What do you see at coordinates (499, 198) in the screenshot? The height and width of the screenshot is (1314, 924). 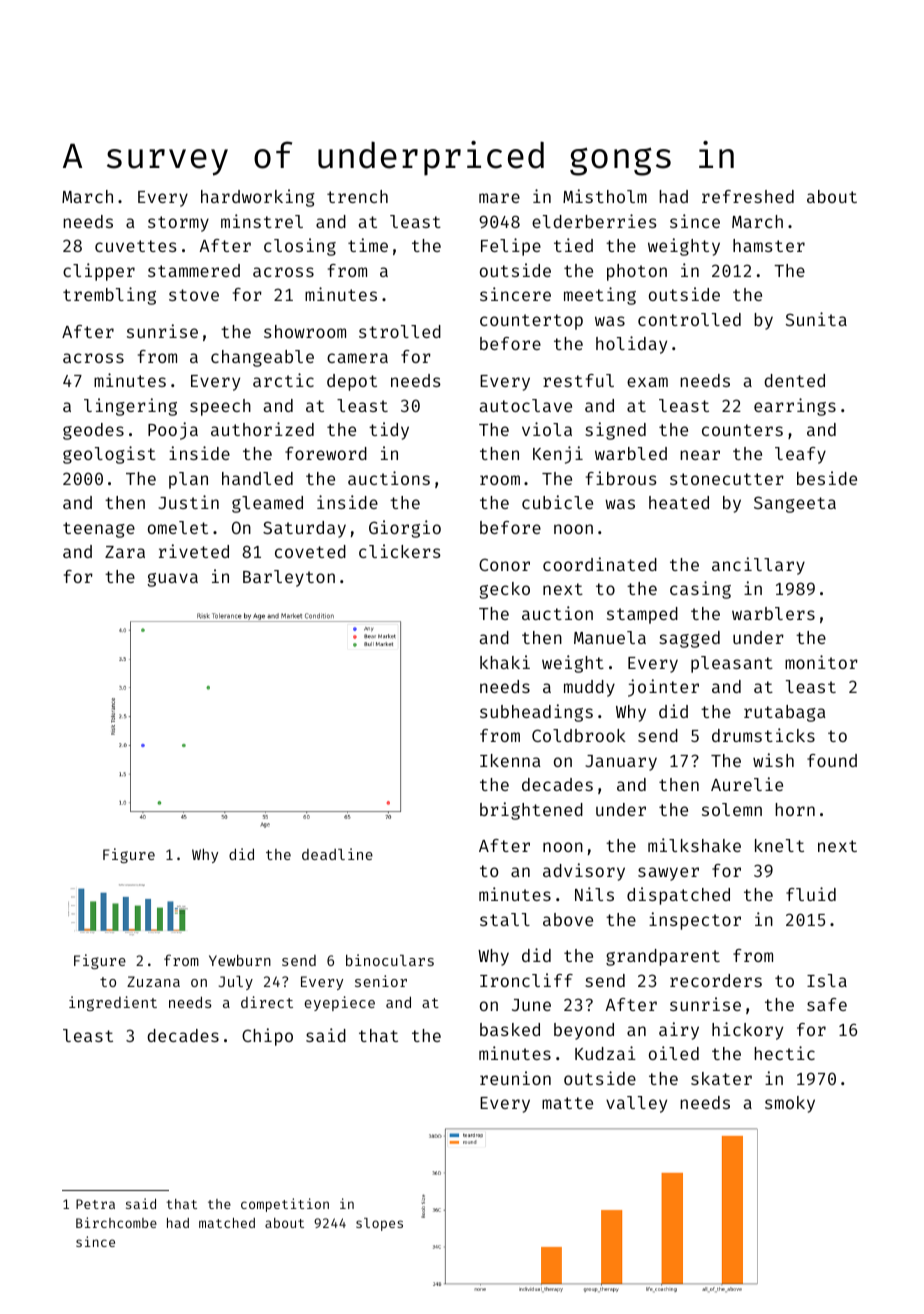 I see `mare` at bounding box center [499, 198].
